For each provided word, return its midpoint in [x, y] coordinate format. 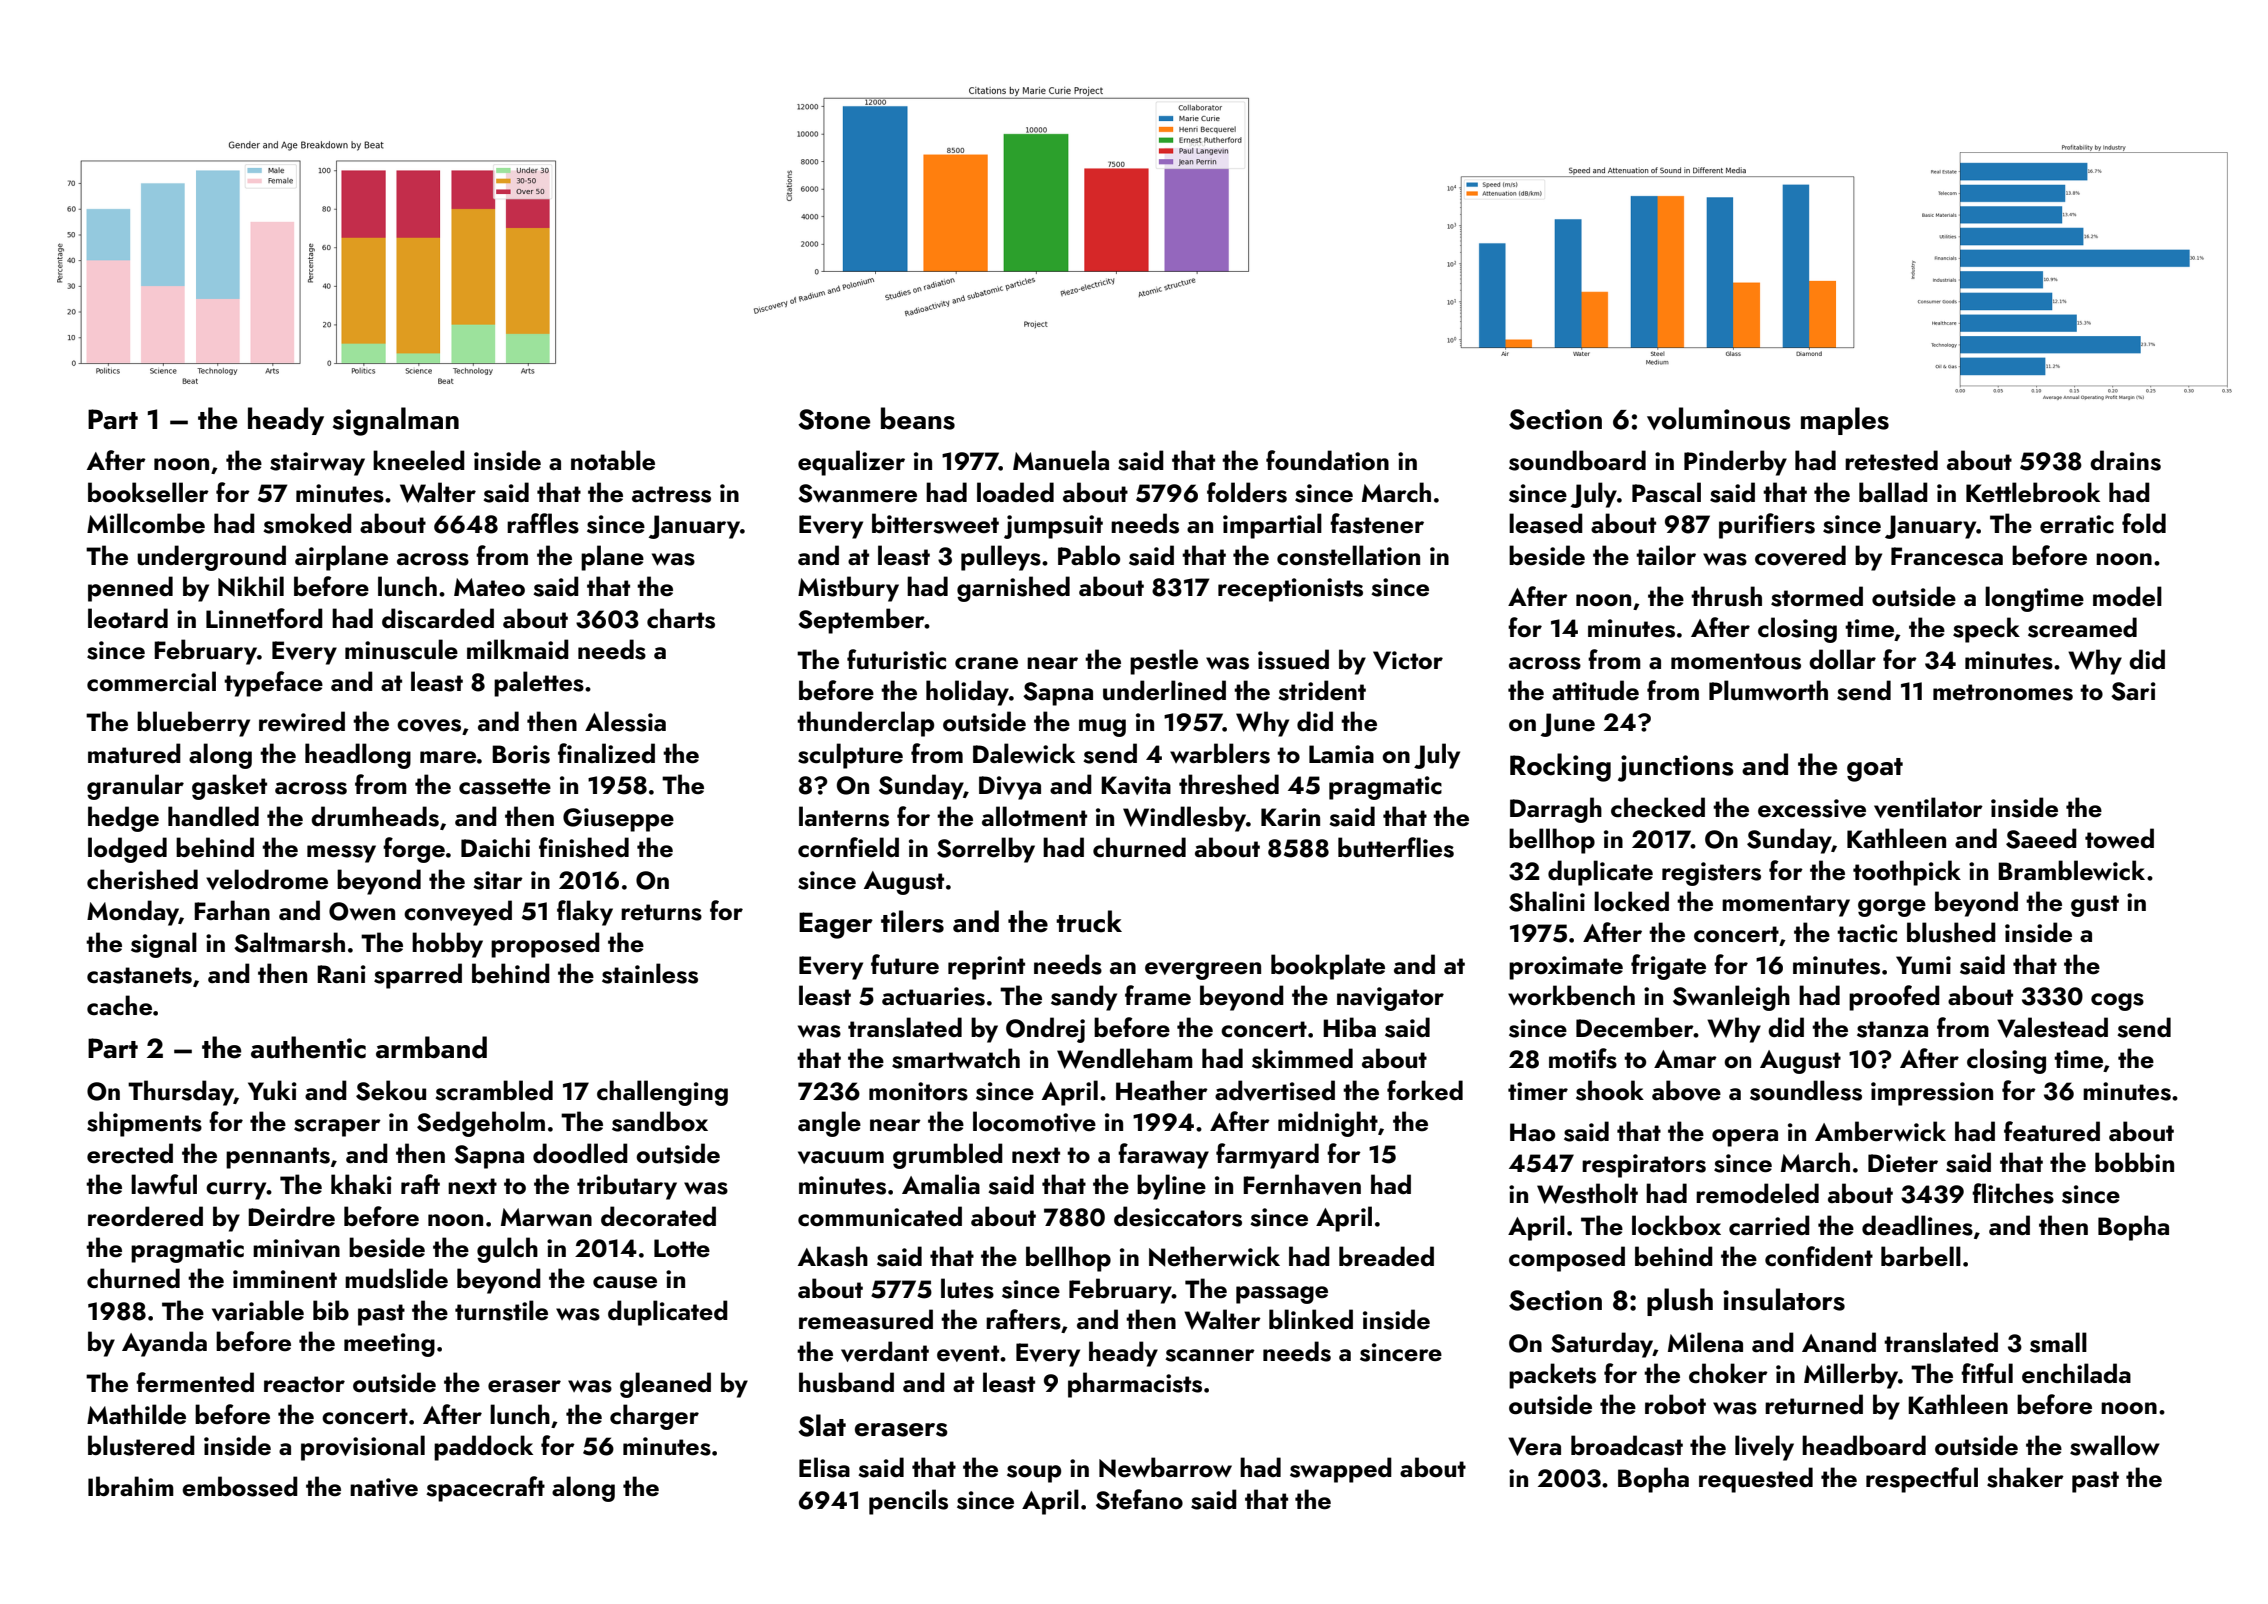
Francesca [1947, 556]
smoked [307, 523]
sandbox [660, 1121]
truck [1089, 921]
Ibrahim [131, 1486]
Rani [341, 974]
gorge [1892, 908]
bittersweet [935, 523]
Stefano [1139, 1499]
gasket [229, 787]
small [2058, 1342]
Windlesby [1184, 819]
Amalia [941, 1184]
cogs [2117, 1002]
